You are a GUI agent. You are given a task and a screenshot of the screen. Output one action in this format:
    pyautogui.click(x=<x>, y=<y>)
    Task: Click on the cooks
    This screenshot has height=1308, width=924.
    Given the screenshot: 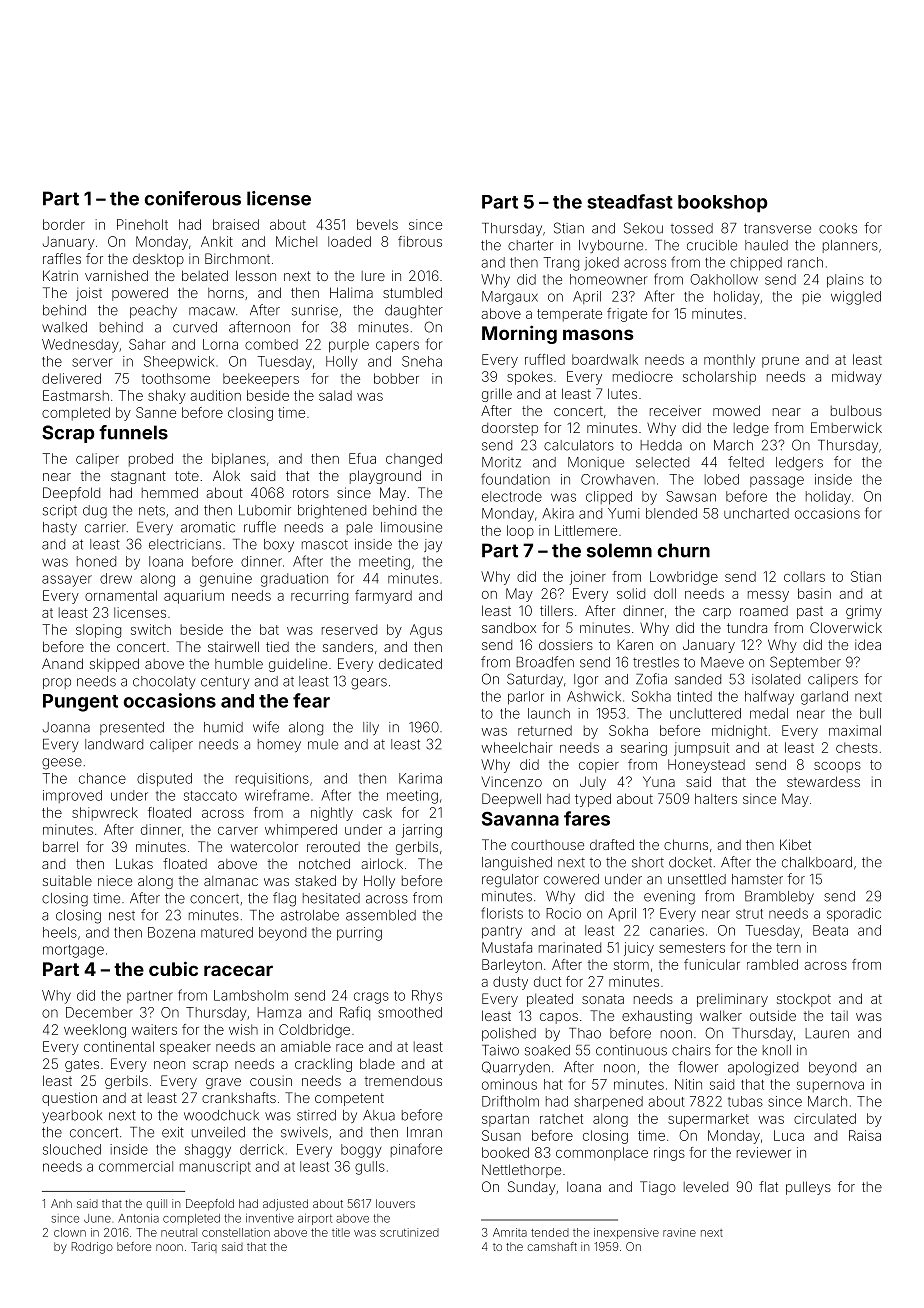 What is the action you would take?
    pyautogui.click(x=838, y=228)
